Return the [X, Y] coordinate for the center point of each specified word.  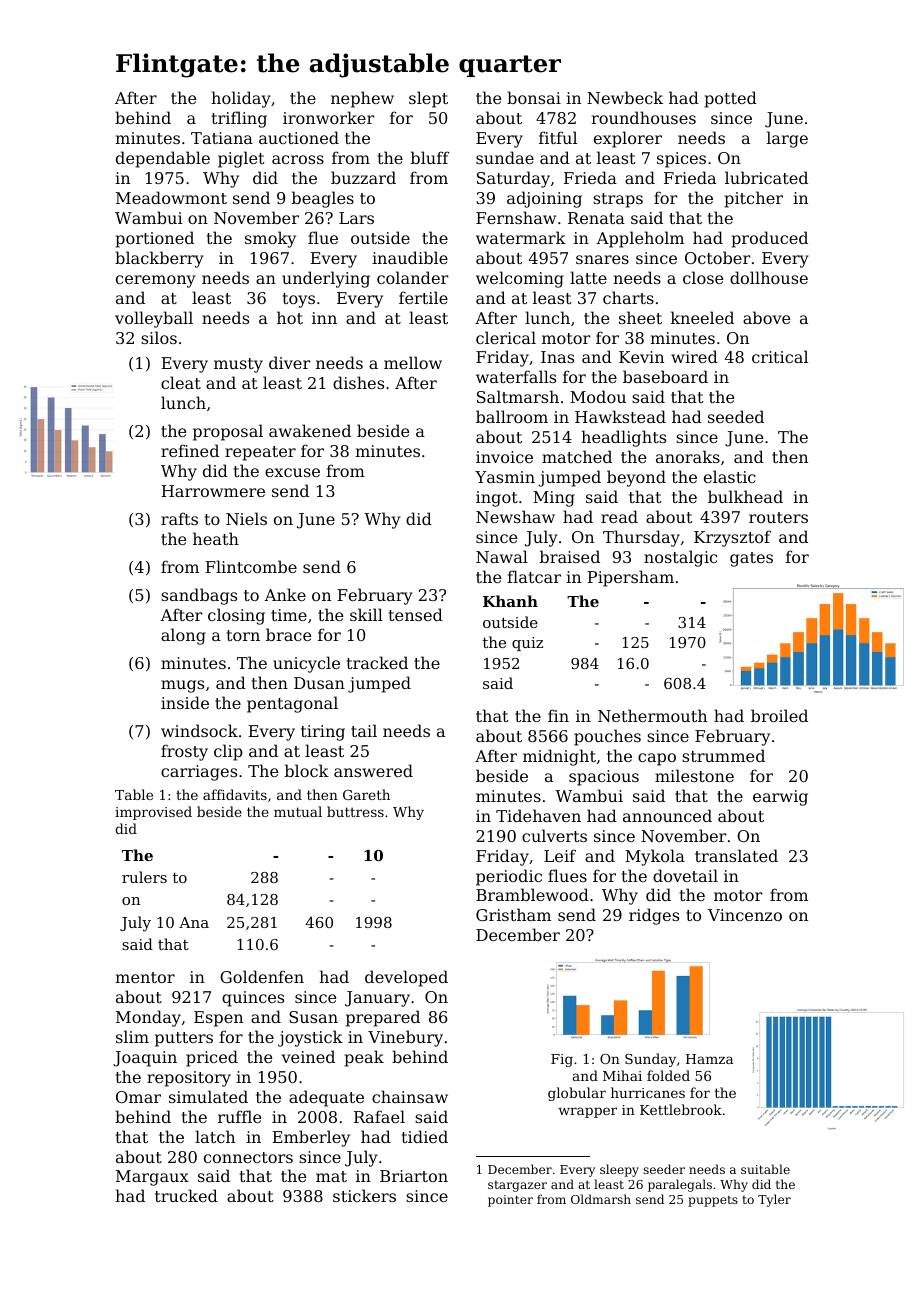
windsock [199, 730]
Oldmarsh [601, 1199]
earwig [780, 798]
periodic [509, 877]
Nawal [502, 556]
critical [780, 356]
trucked [186, 1195]
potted [731, 99]
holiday [241, 99]
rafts [179, 518]
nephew [362, 99]
